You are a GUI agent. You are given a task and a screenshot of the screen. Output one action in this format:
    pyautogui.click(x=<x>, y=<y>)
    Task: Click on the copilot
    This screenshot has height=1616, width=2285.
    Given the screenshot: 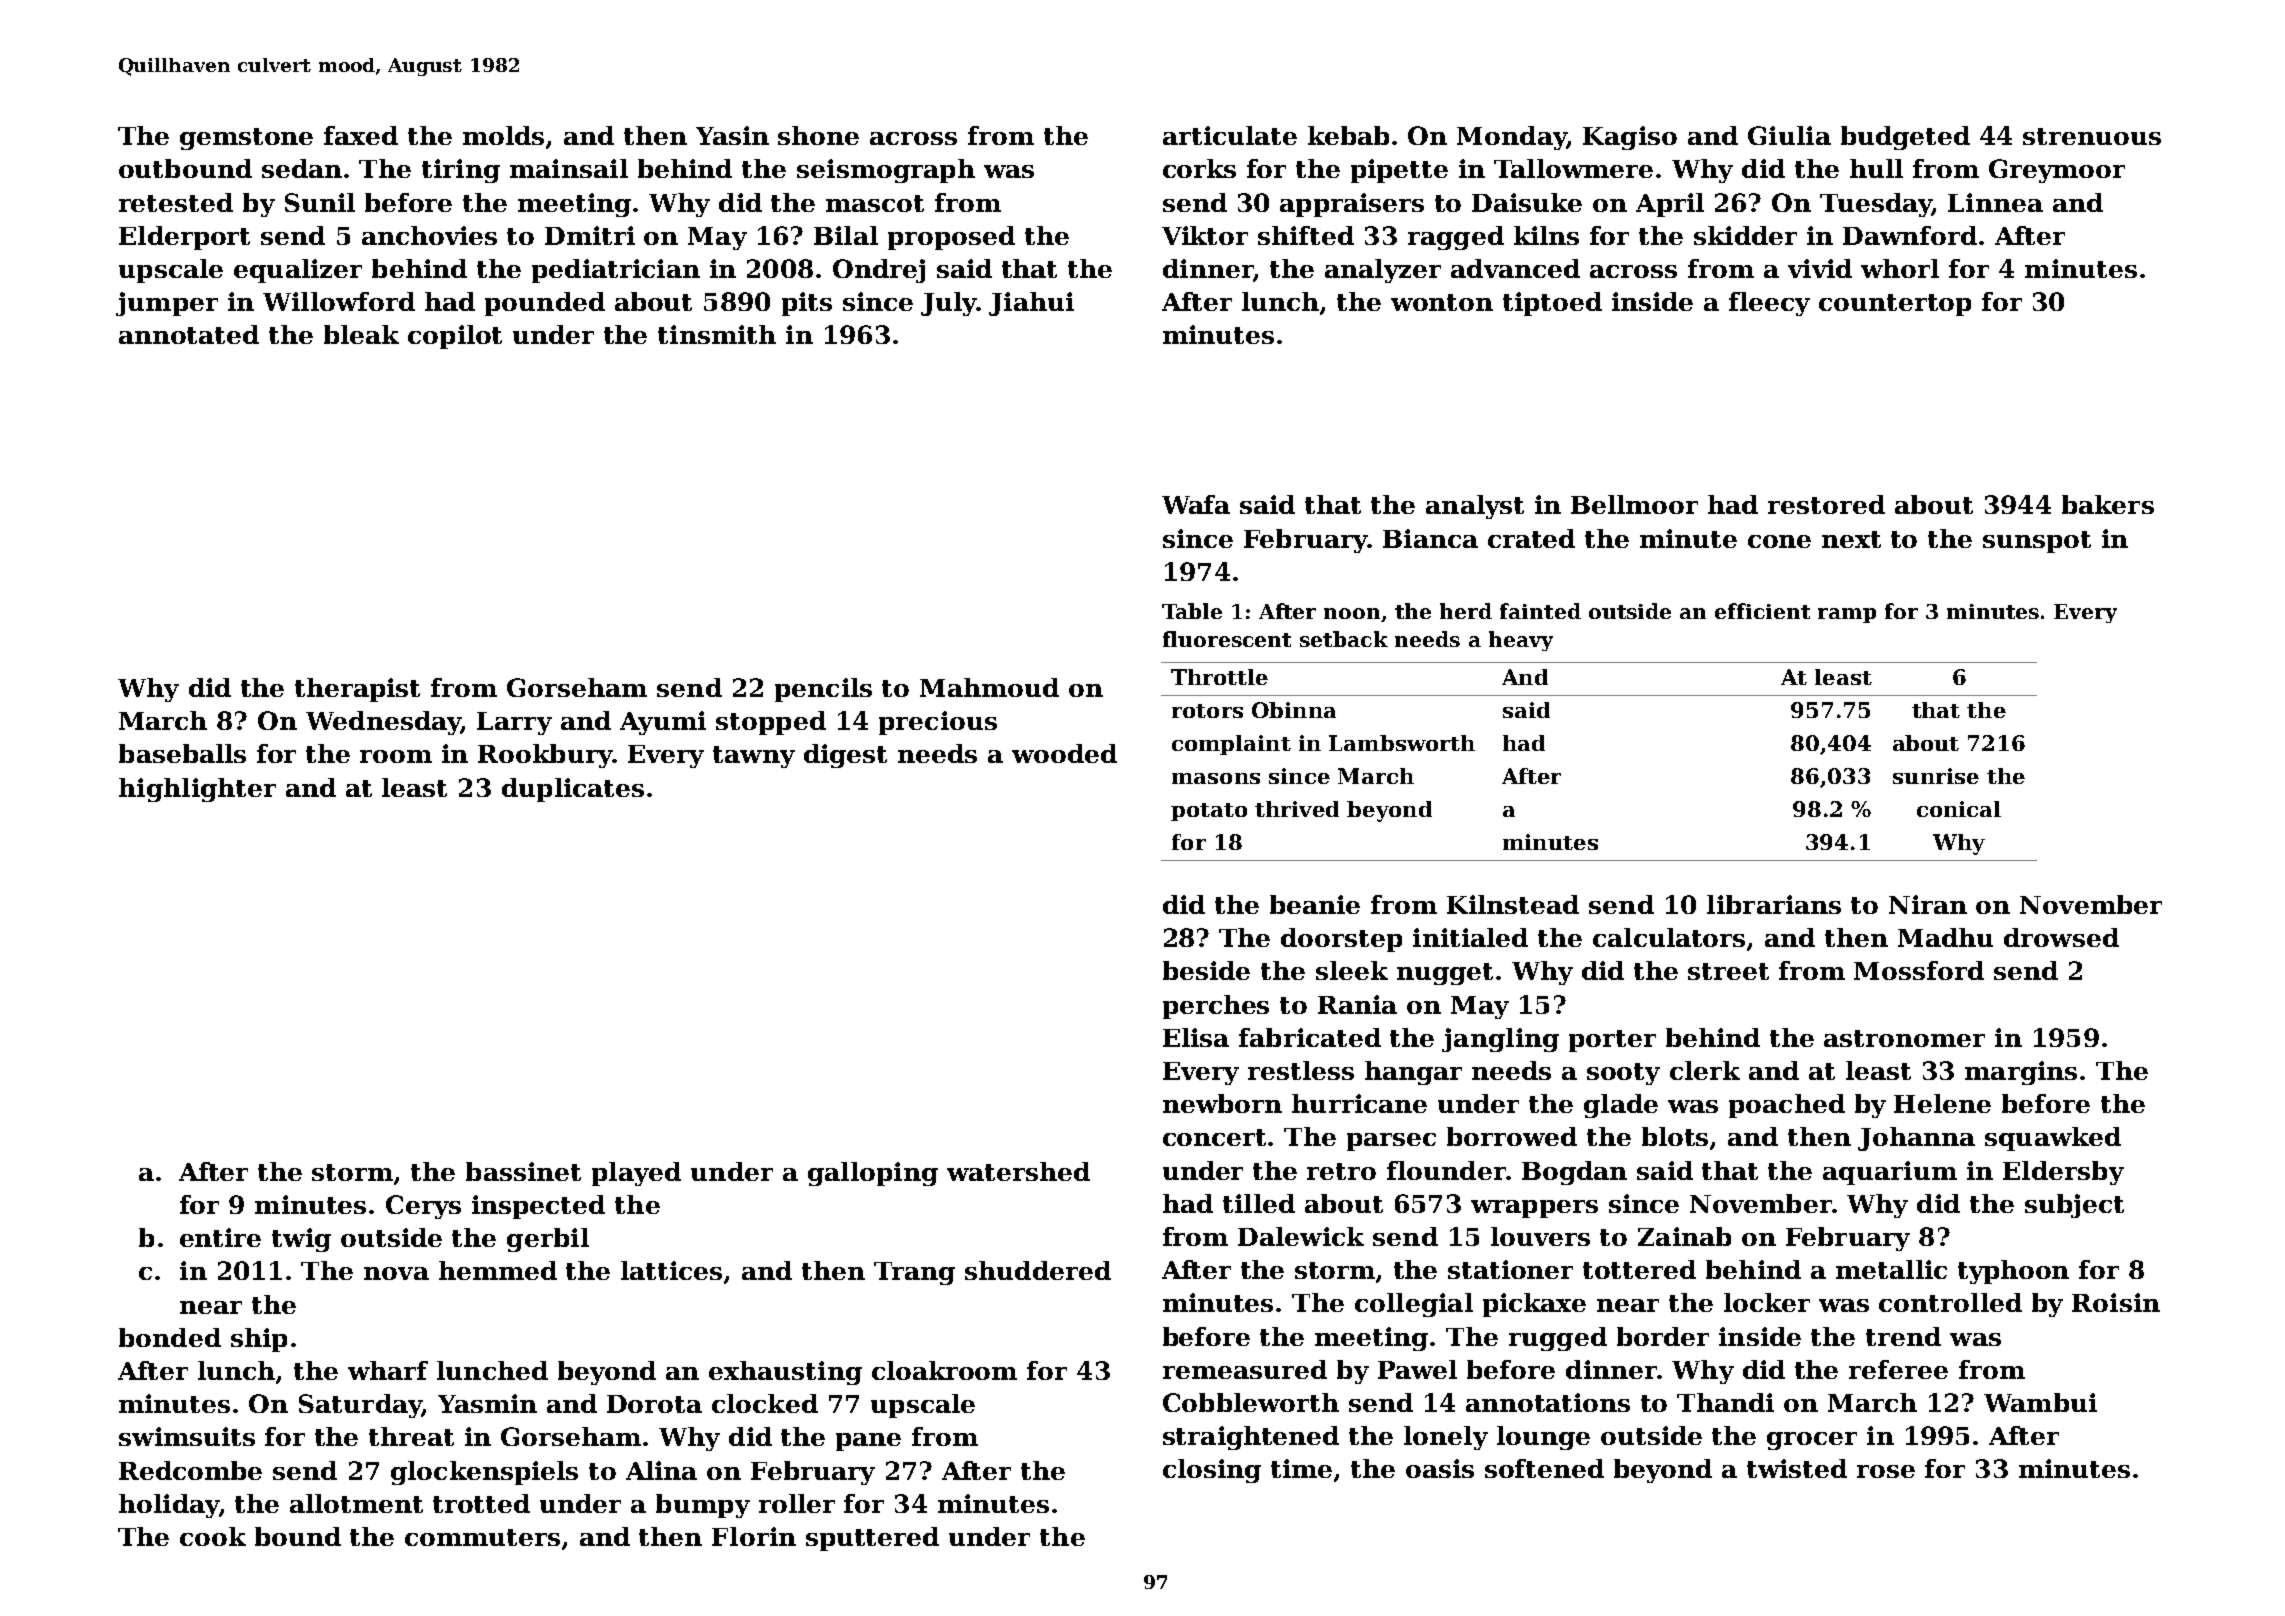 What is the action you would take?
    pyautogui.click(x=455, y=337)
